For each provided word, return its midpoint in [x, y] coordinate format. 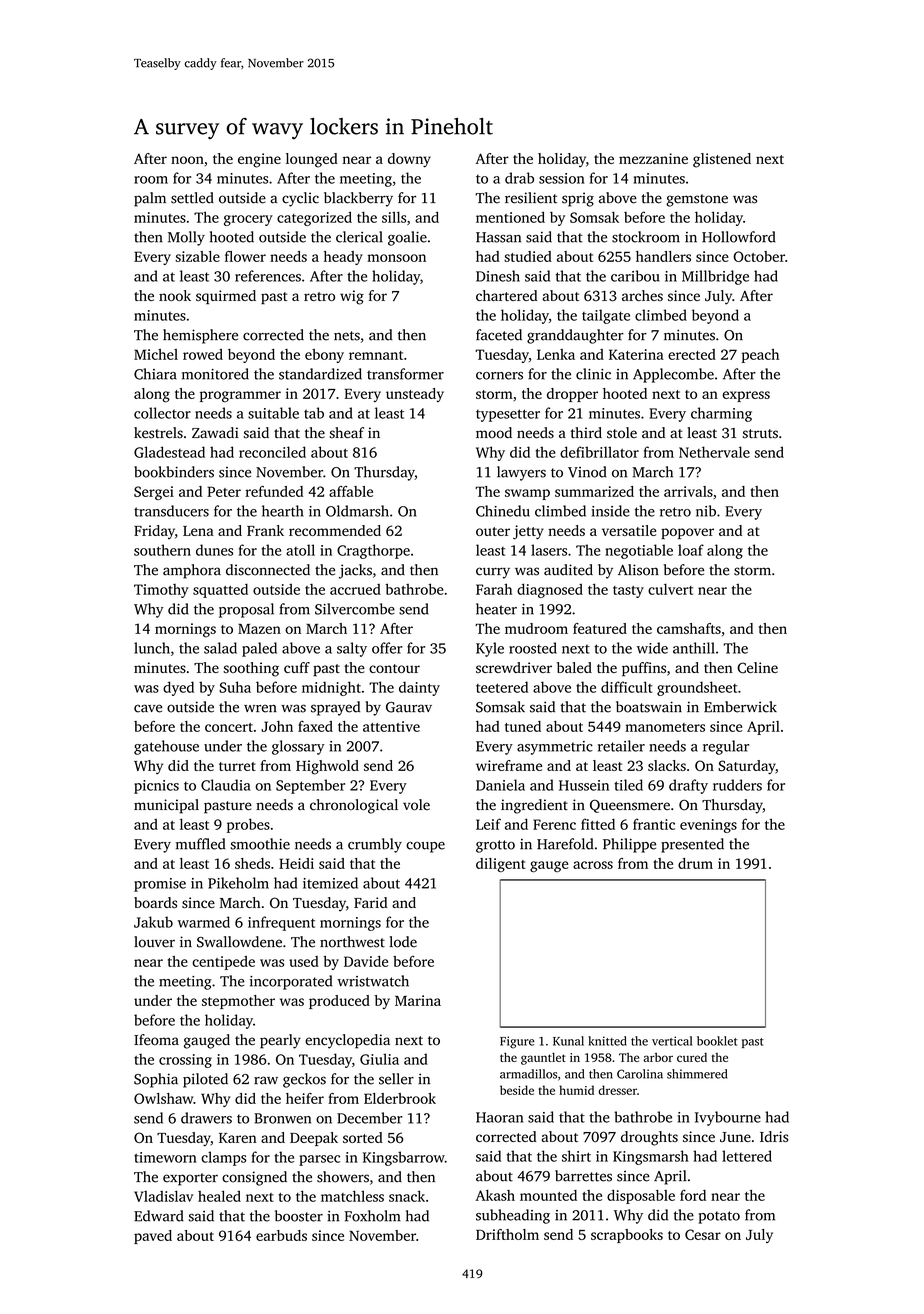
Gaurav [409, 707]
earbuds [281, 1235]
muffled [201, 844]
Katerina [636, 354]
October [759, 256]
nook [175, 295]
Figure [517, 1042]
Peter [224, 491]
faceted [499, 335]
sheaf [346, 433]
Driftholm [507, 1234]
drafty [688, 786]
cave [148, 708]
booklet [717, 1041]
